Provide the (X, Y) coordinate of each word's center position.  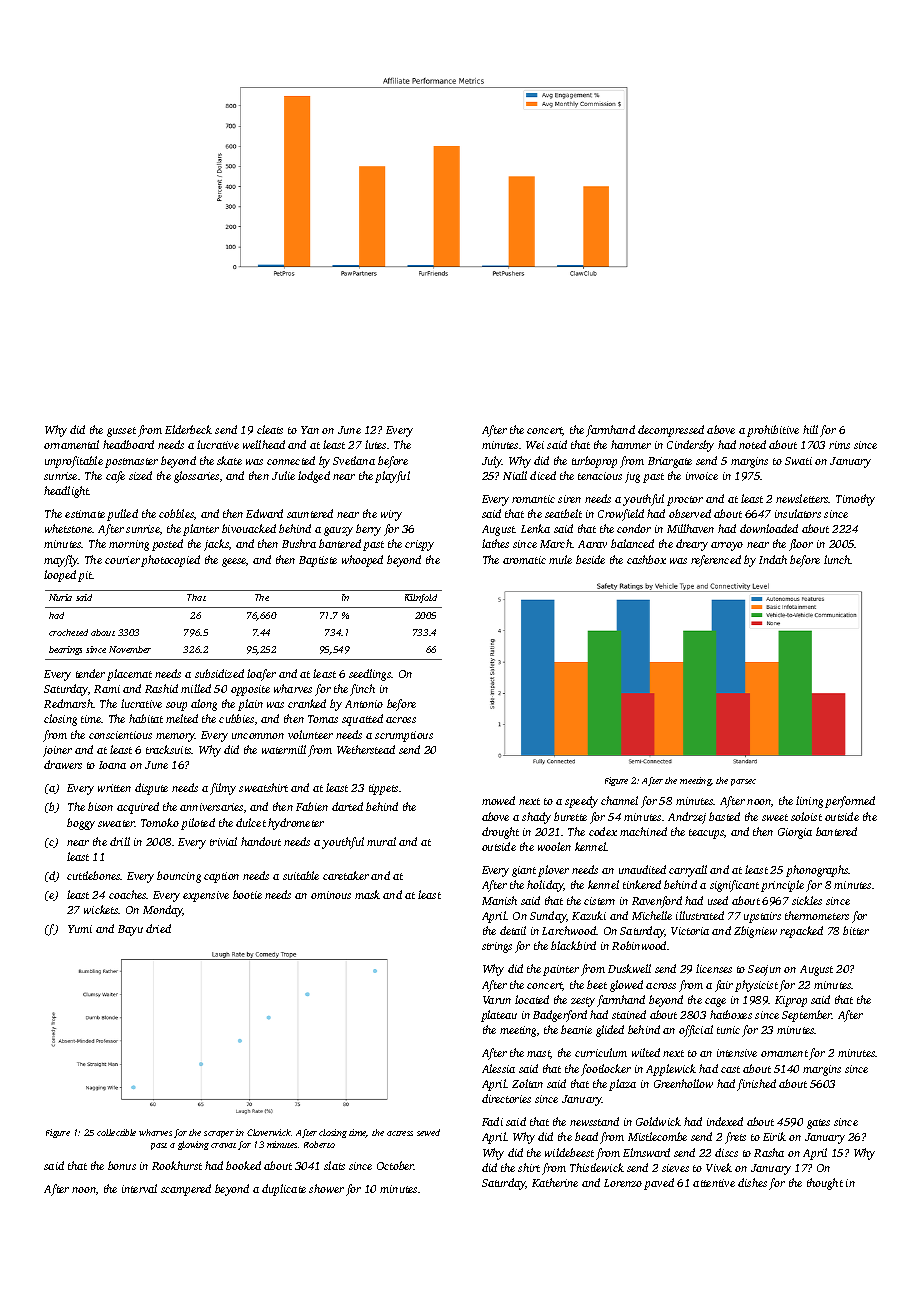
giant (524, 871)
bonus (122, 1165)
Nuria (60, 597)
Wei (535, 445)
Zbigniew (755, 932)
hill (810, 429)
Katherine (555, 1182)
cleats (270, 429)
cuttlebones (94, 875)
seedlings (370, 675)
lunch (837, 559)
